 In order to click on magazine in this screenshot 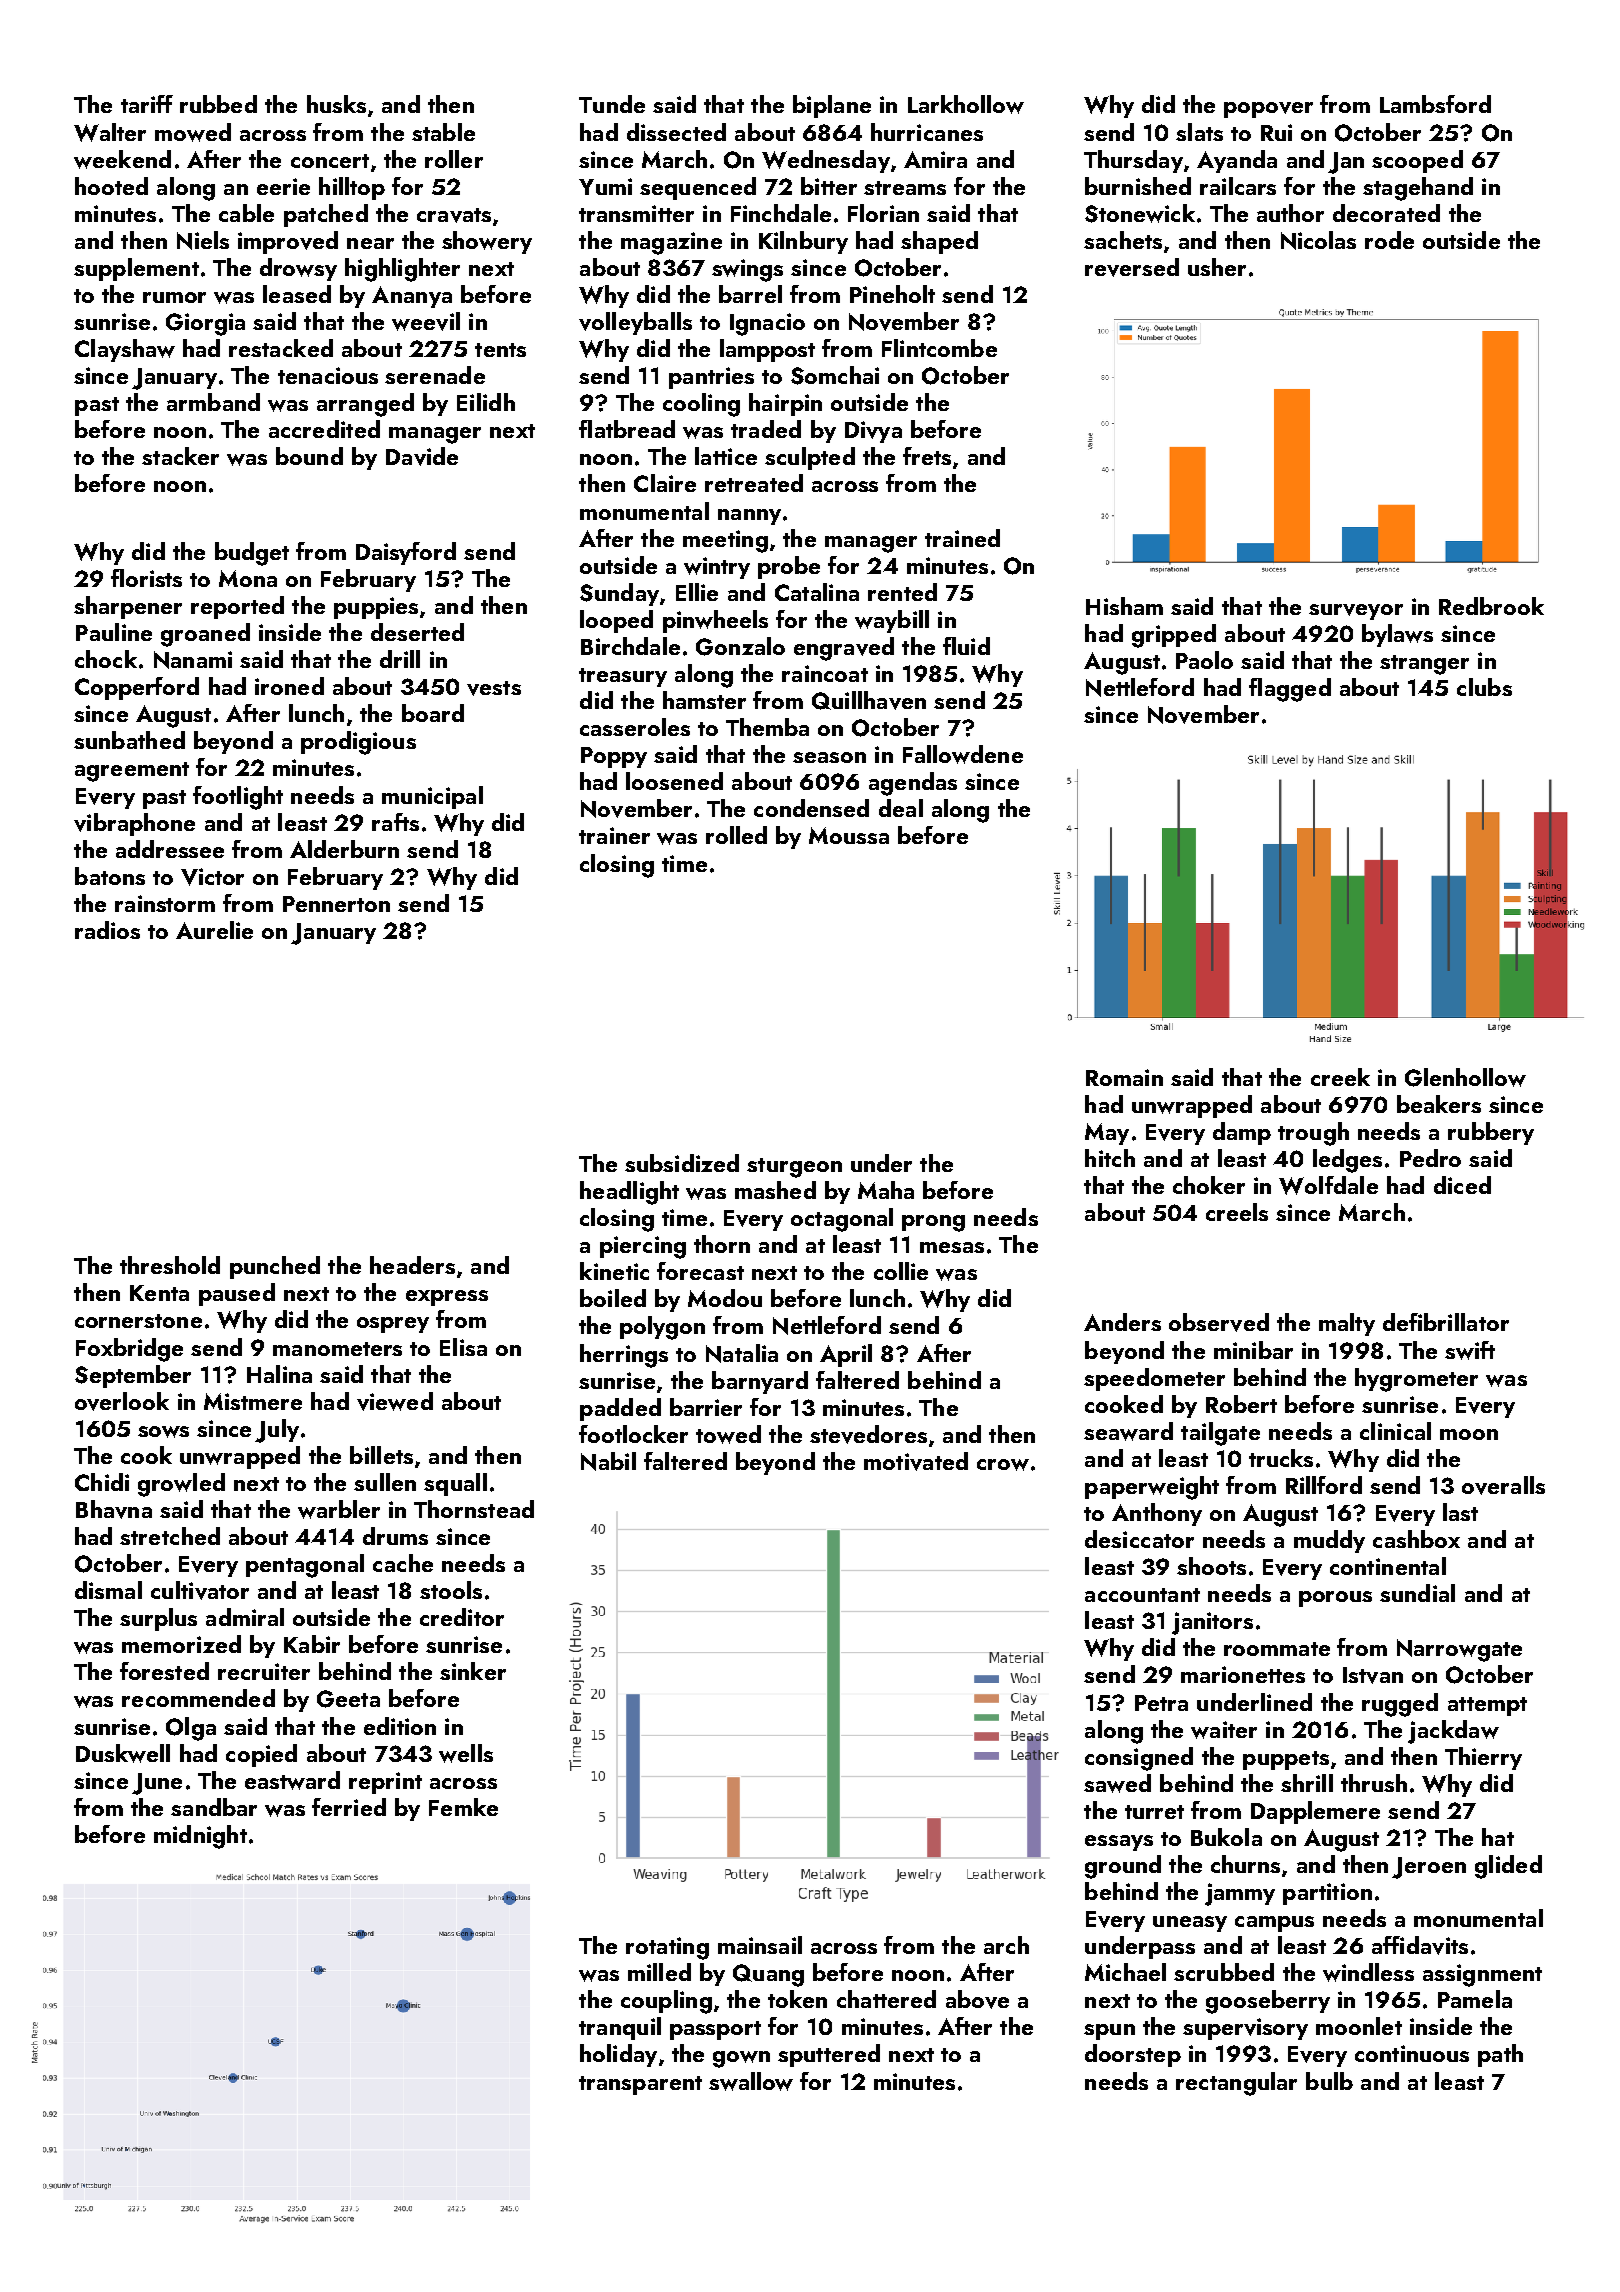, I will do `click(671, 243)`.
